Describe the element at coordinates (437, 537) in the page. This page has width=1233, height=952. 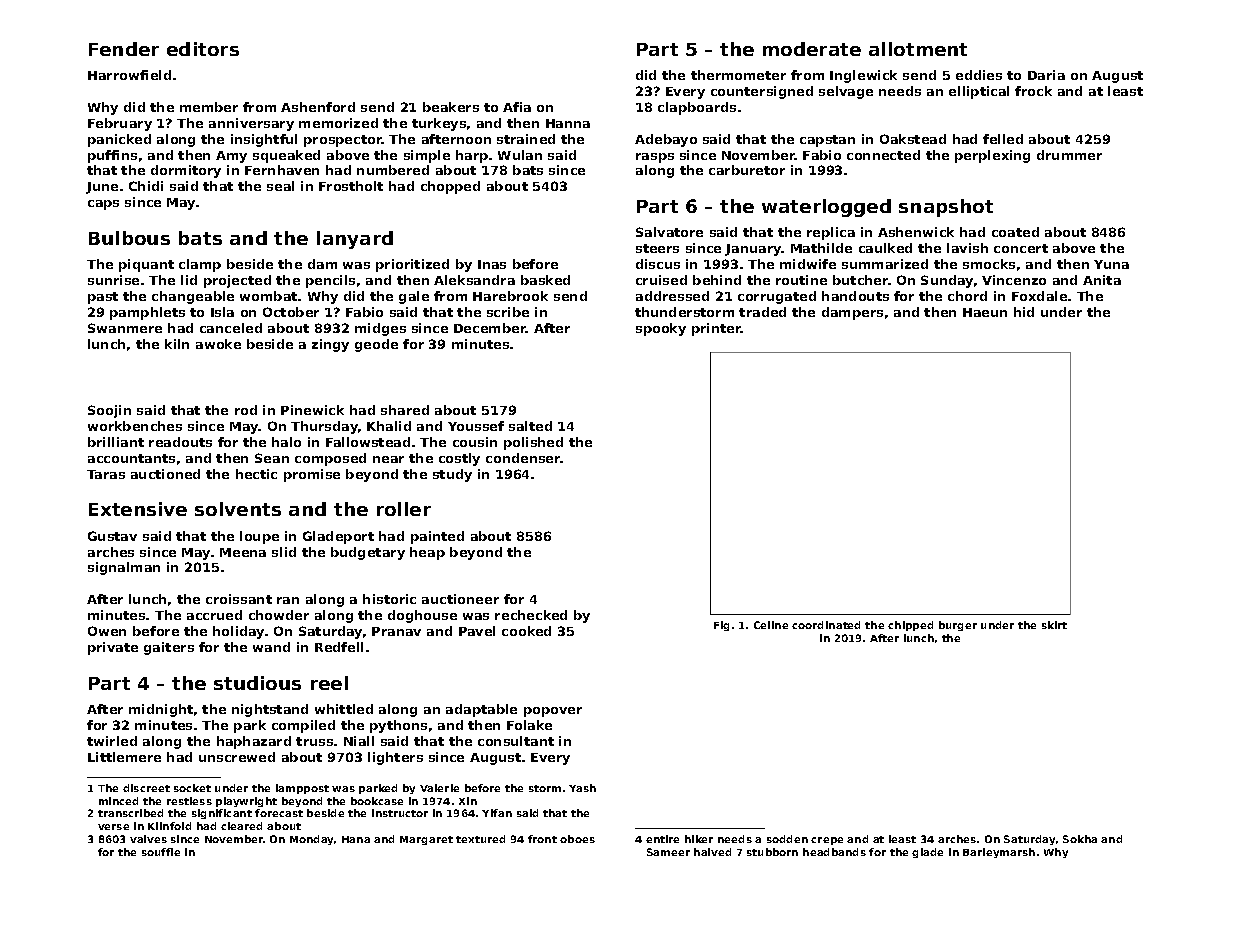
I see `painted` at that location.
